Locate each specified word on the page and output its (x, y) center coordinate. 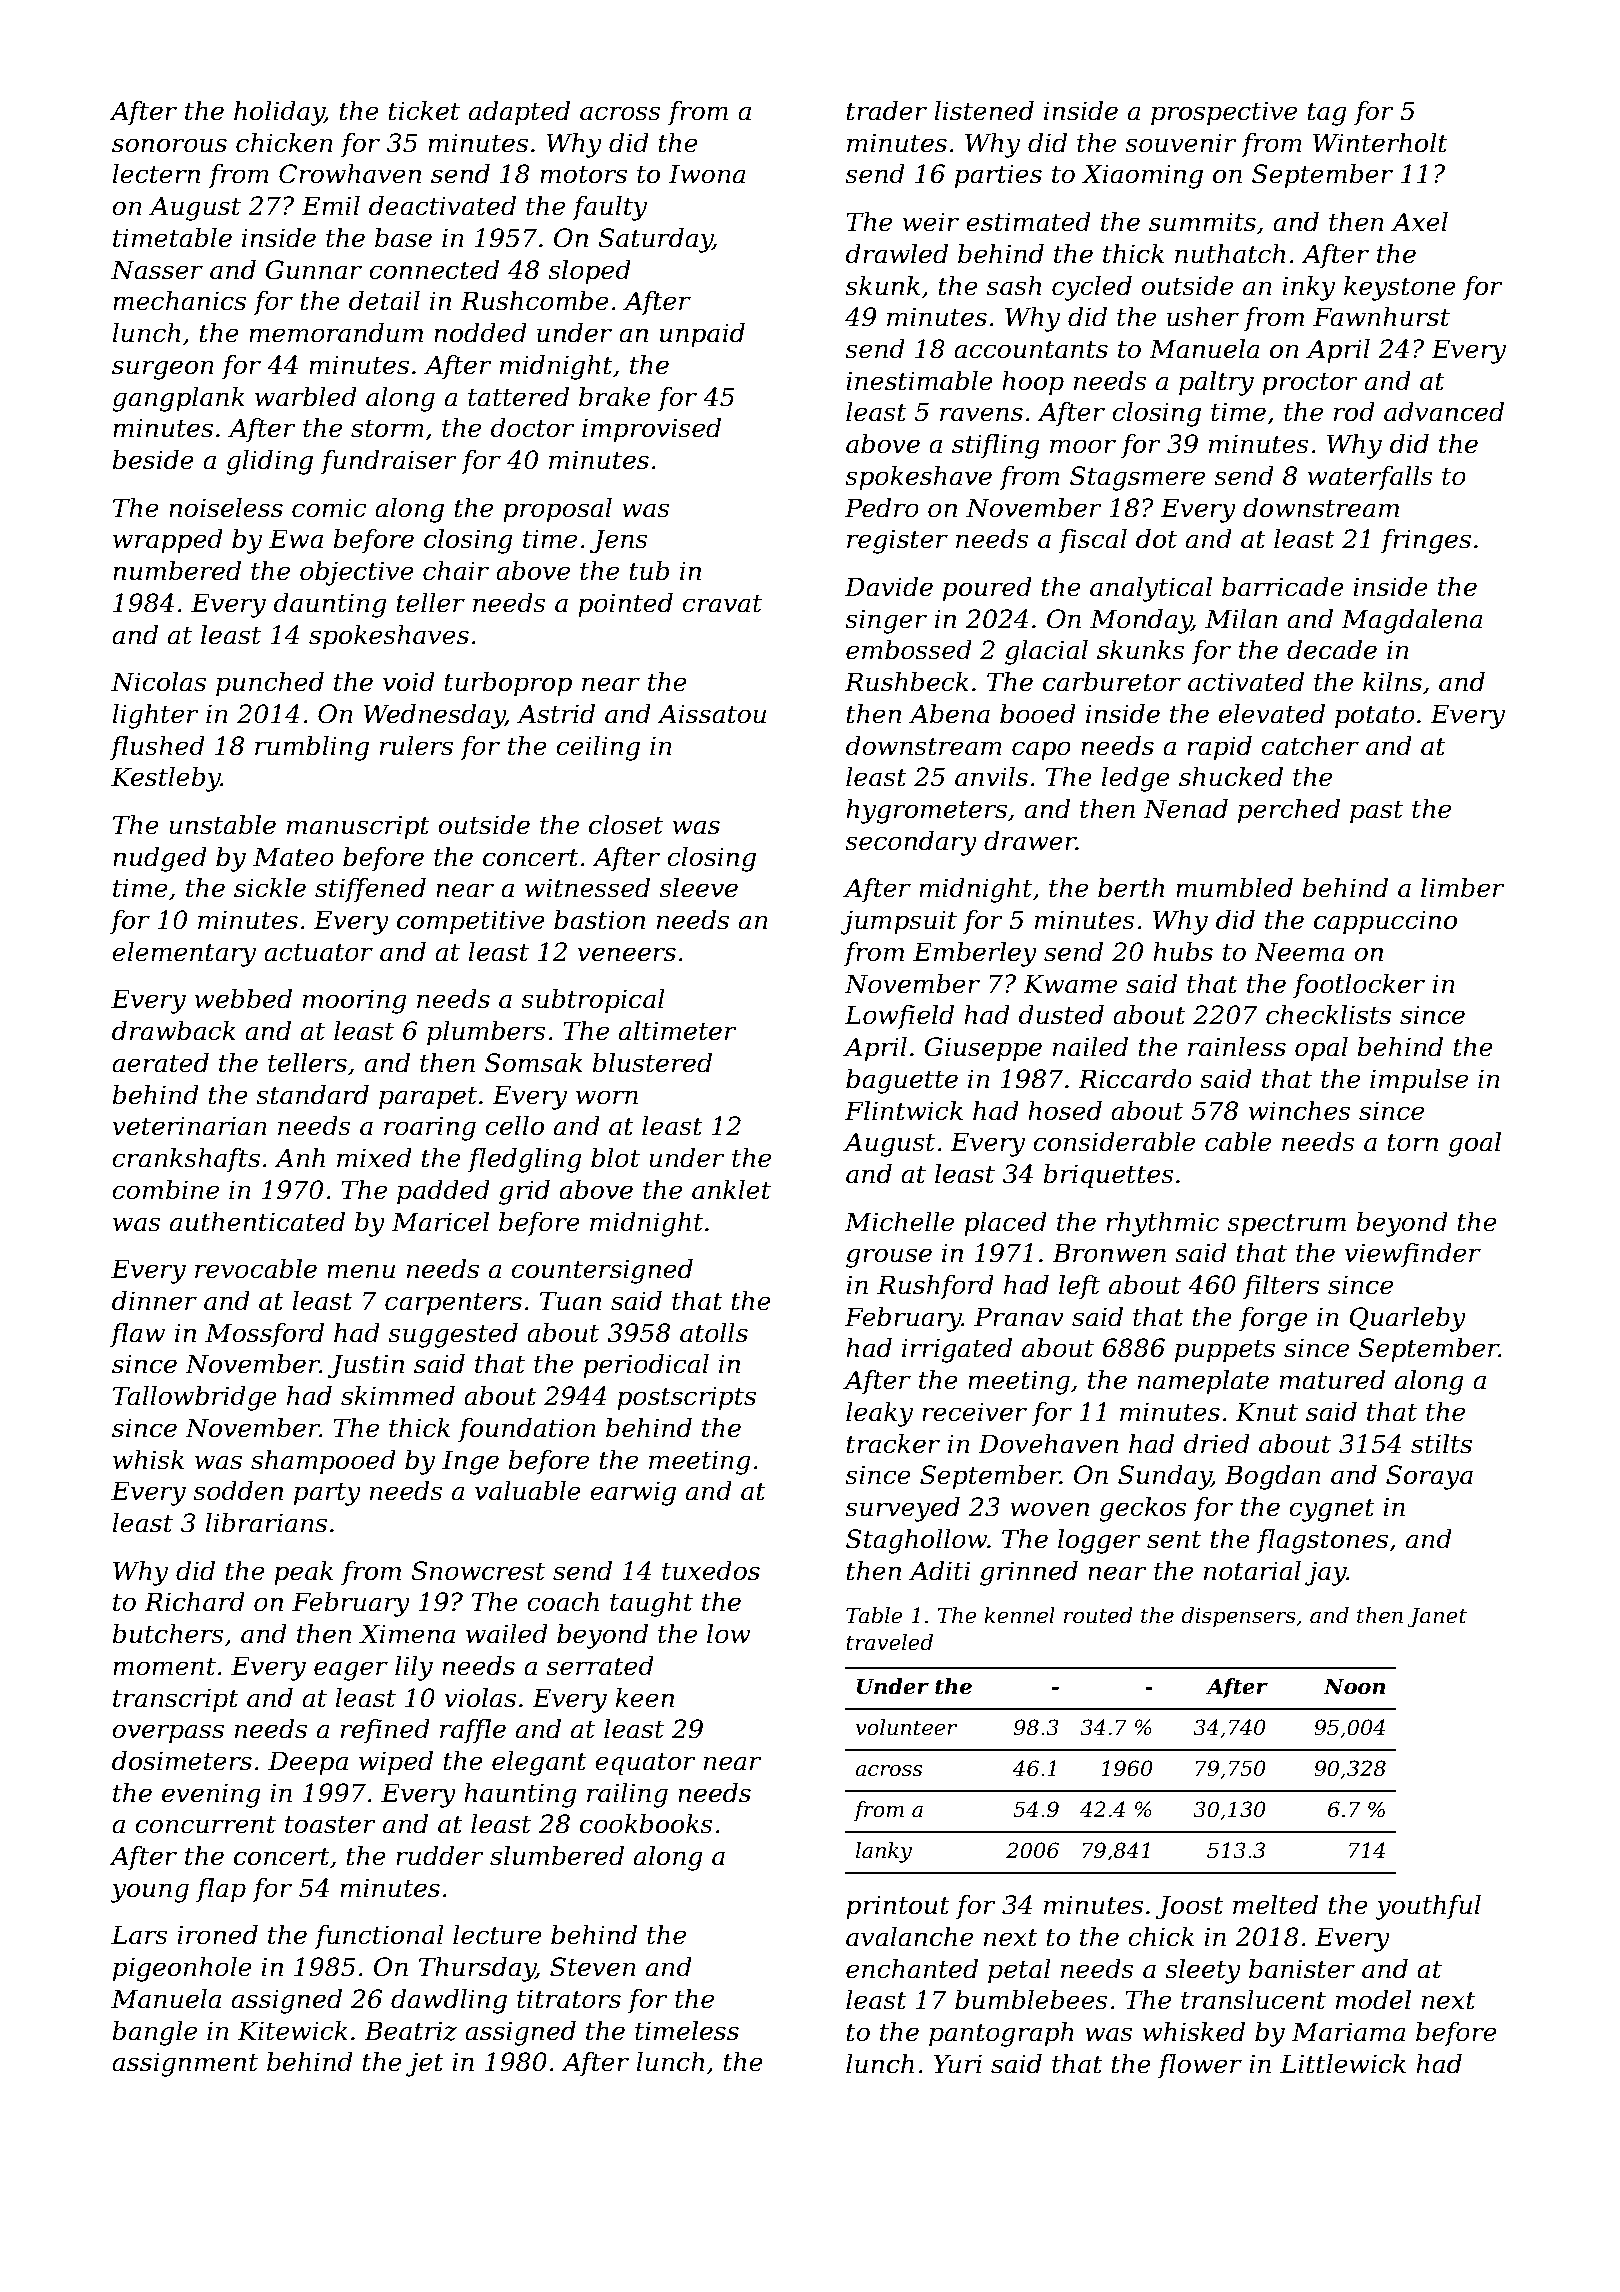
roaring (430, 1128)
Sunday (1165, 1477)
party (327, 1494)
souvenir (1181, 143)
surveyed (902, 1509)
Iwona (707, 174)
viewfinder (1413, 1255)
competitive (471, 922)
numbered (177, 571)
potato (1375, 717)
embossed (909, 650)
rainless (1237, 1047)
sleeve (698, 888)
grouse (889, 1258)
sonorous (169, 145)
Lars (139, 1935)
